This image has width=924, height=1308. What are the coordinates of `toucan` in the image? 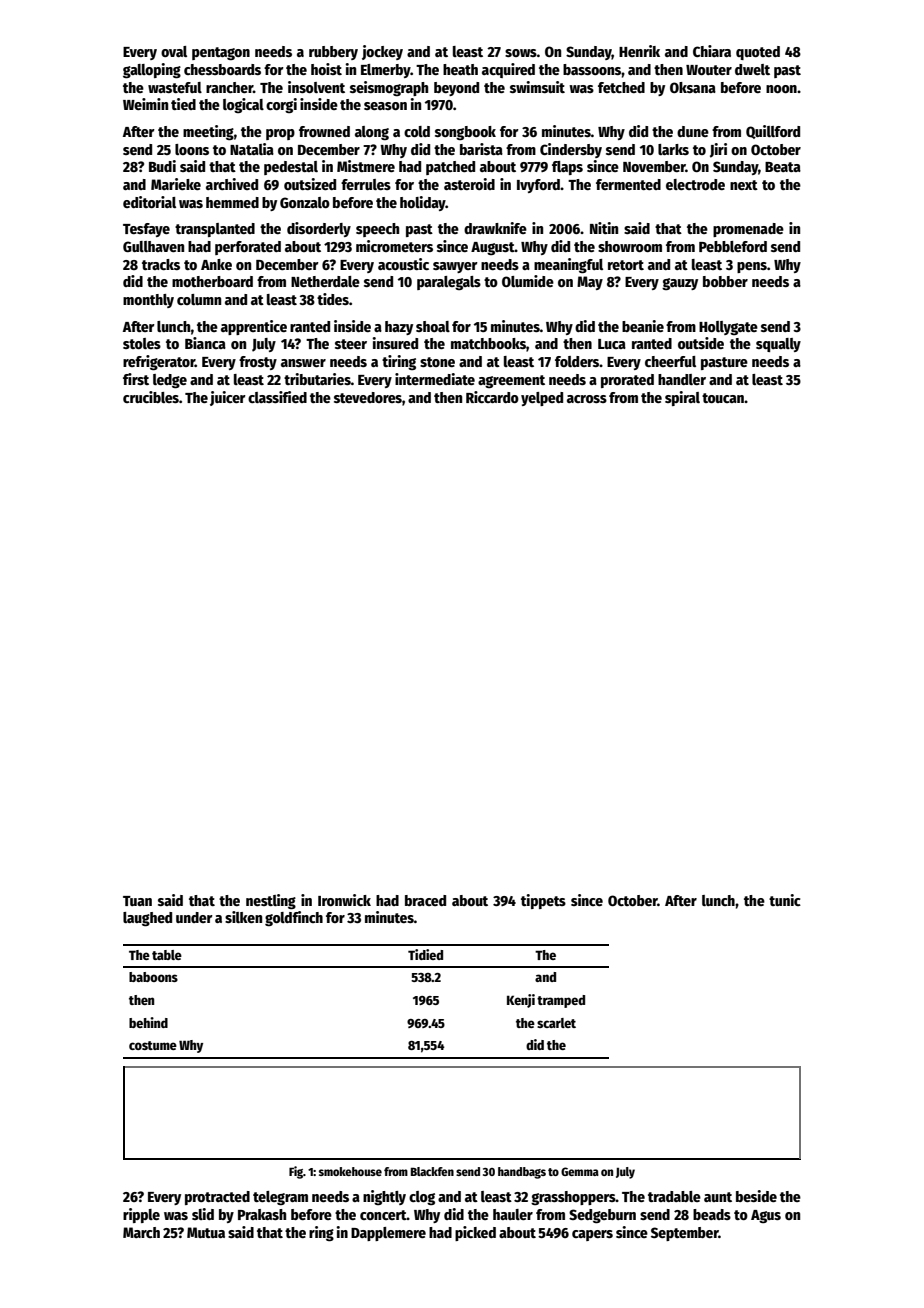 It's located at (723, 398).
